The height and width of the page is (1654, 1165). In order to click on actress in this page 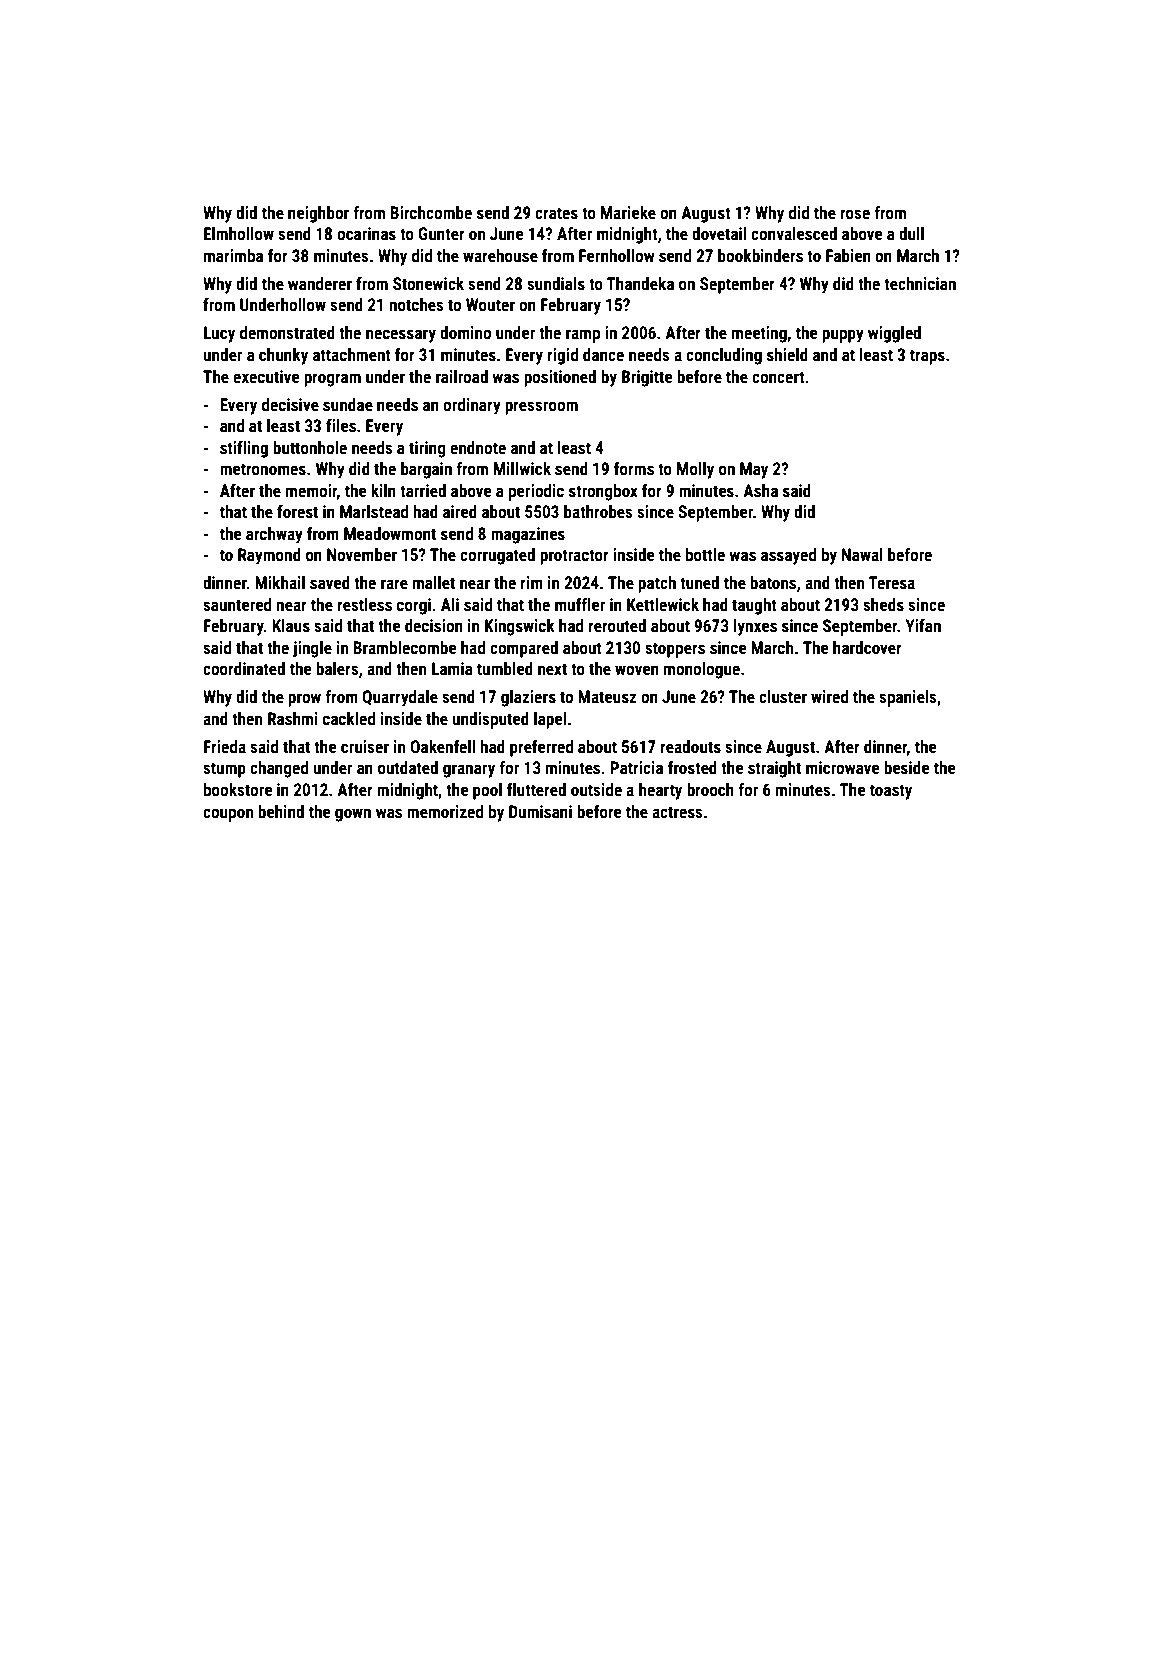, I will do `click(677, 812)`.
